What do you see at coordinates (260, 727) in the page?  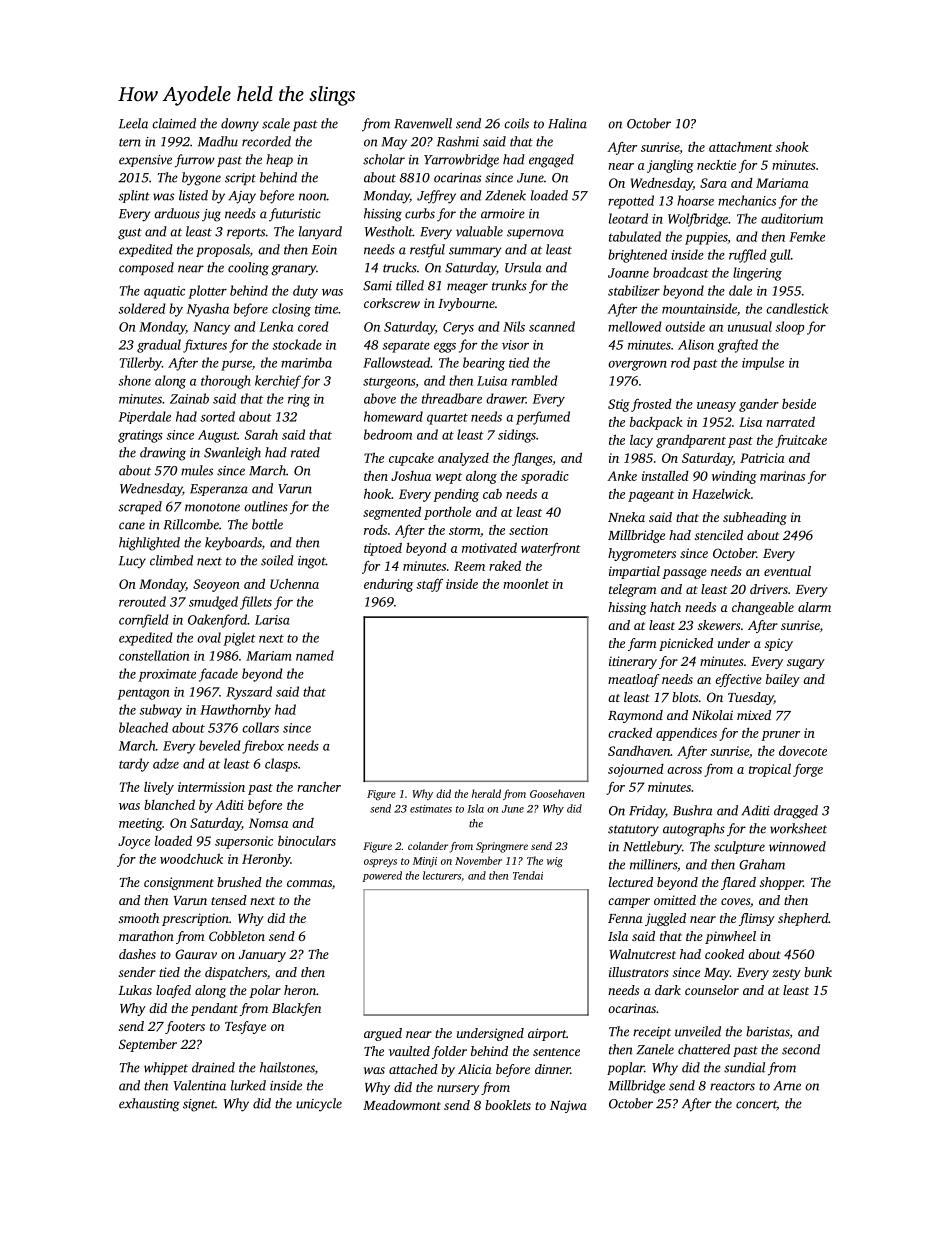 I see `collars` at bounding box center [260, 727].
